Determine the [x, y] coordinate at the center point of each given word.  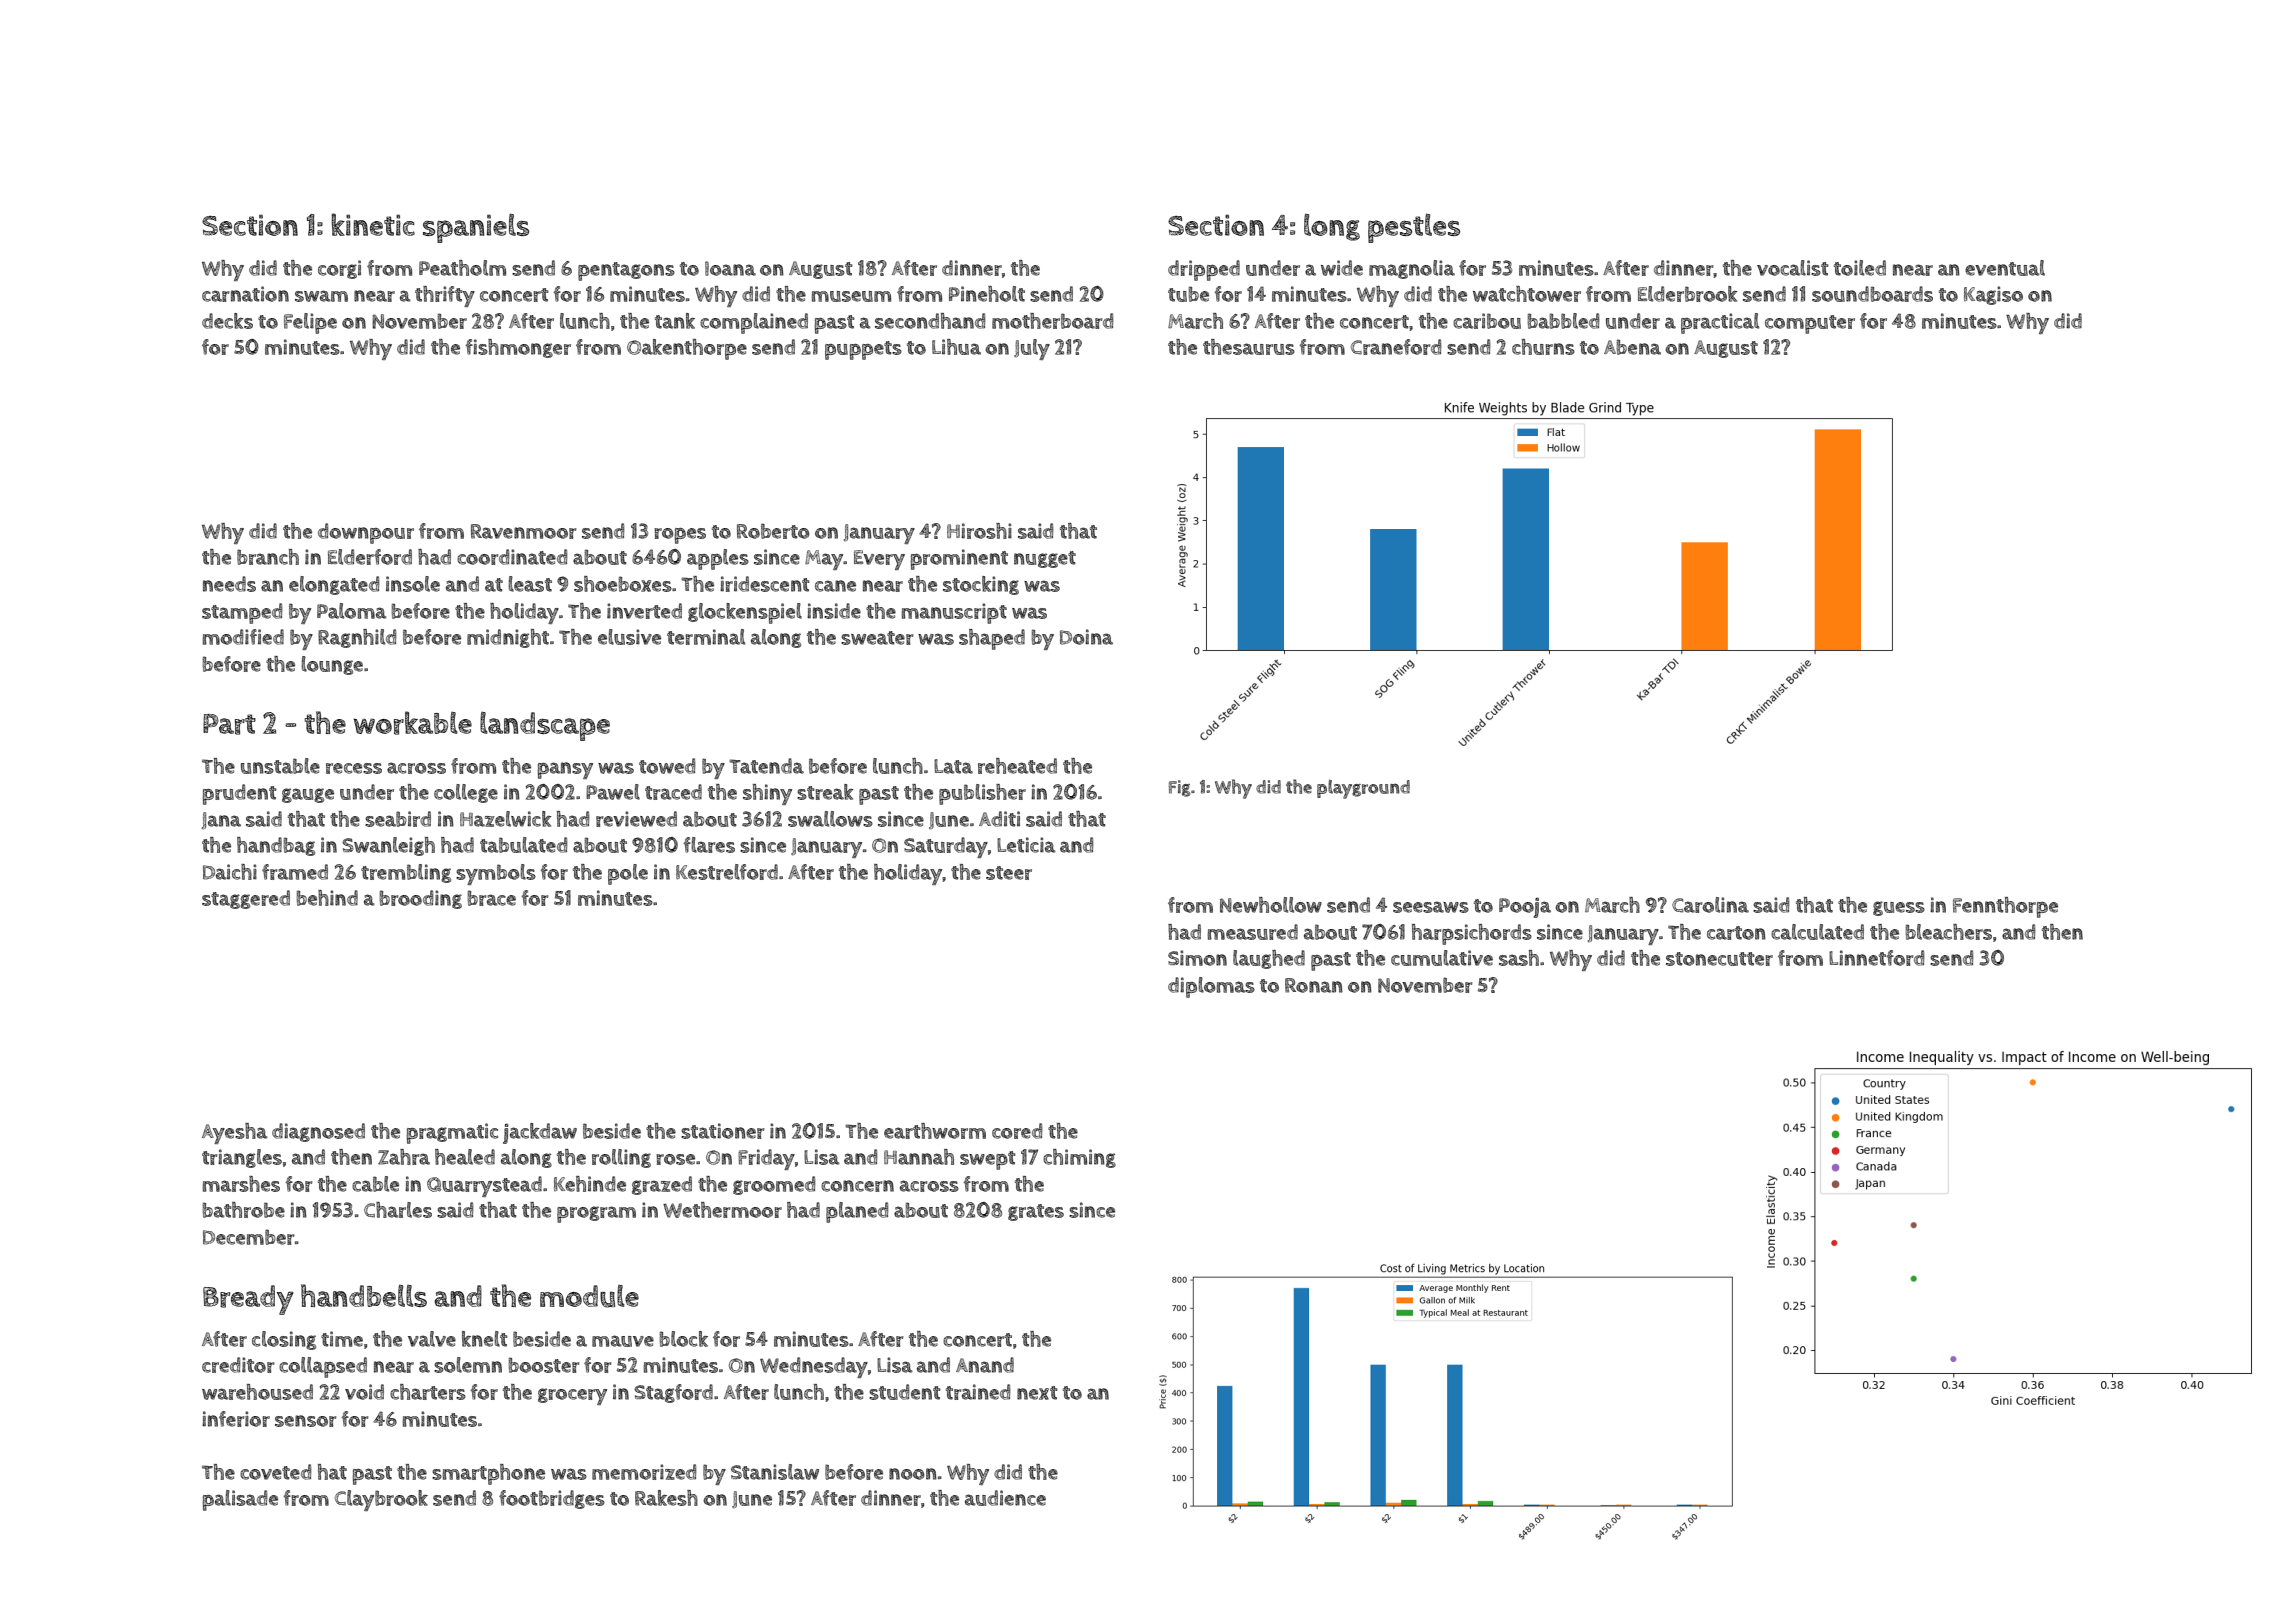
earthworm [935, 1131]
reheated [1017, 766]
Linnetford [1876, 958]
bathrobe [243, 1210]
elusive [629, 637]
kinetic [373, 224]
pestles [1414, 228]
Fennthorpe [2005, 907]
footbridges [552, 1499]
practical [1720, 323]
